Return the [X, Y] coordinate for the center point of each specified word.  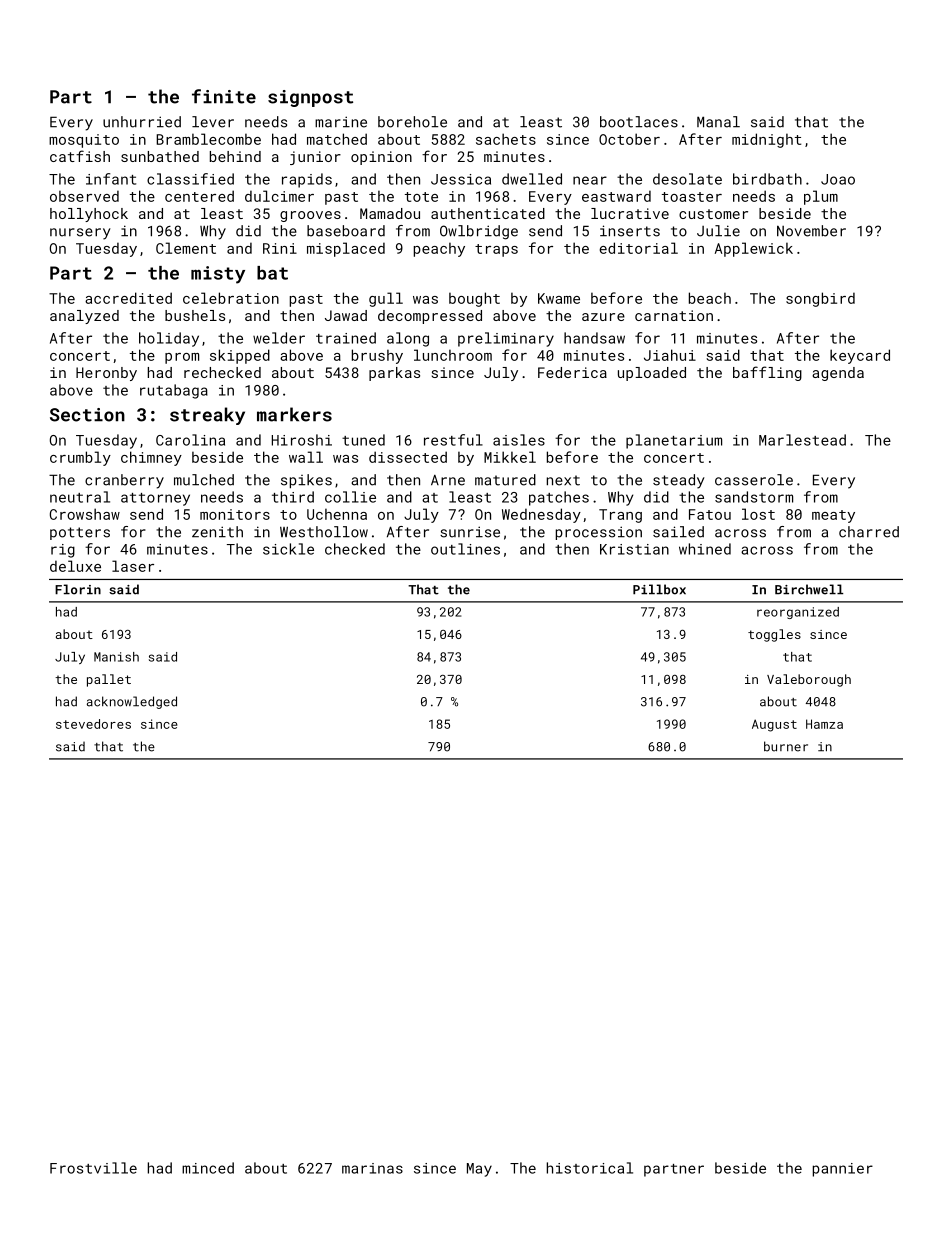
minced [208, 1168]
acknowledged [132, 702]
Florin [78, 589]
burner [786, 746]
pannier [843, 1170]
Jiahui [670, 355]
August [774, 725]
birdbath [767, 179]
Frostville [93, 1168]
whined [705, 549]
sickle [288, 549]
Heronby [106, 374]
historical [590, 1168]
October [629, 139]
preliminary [506, 339]
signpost [310, 98]
